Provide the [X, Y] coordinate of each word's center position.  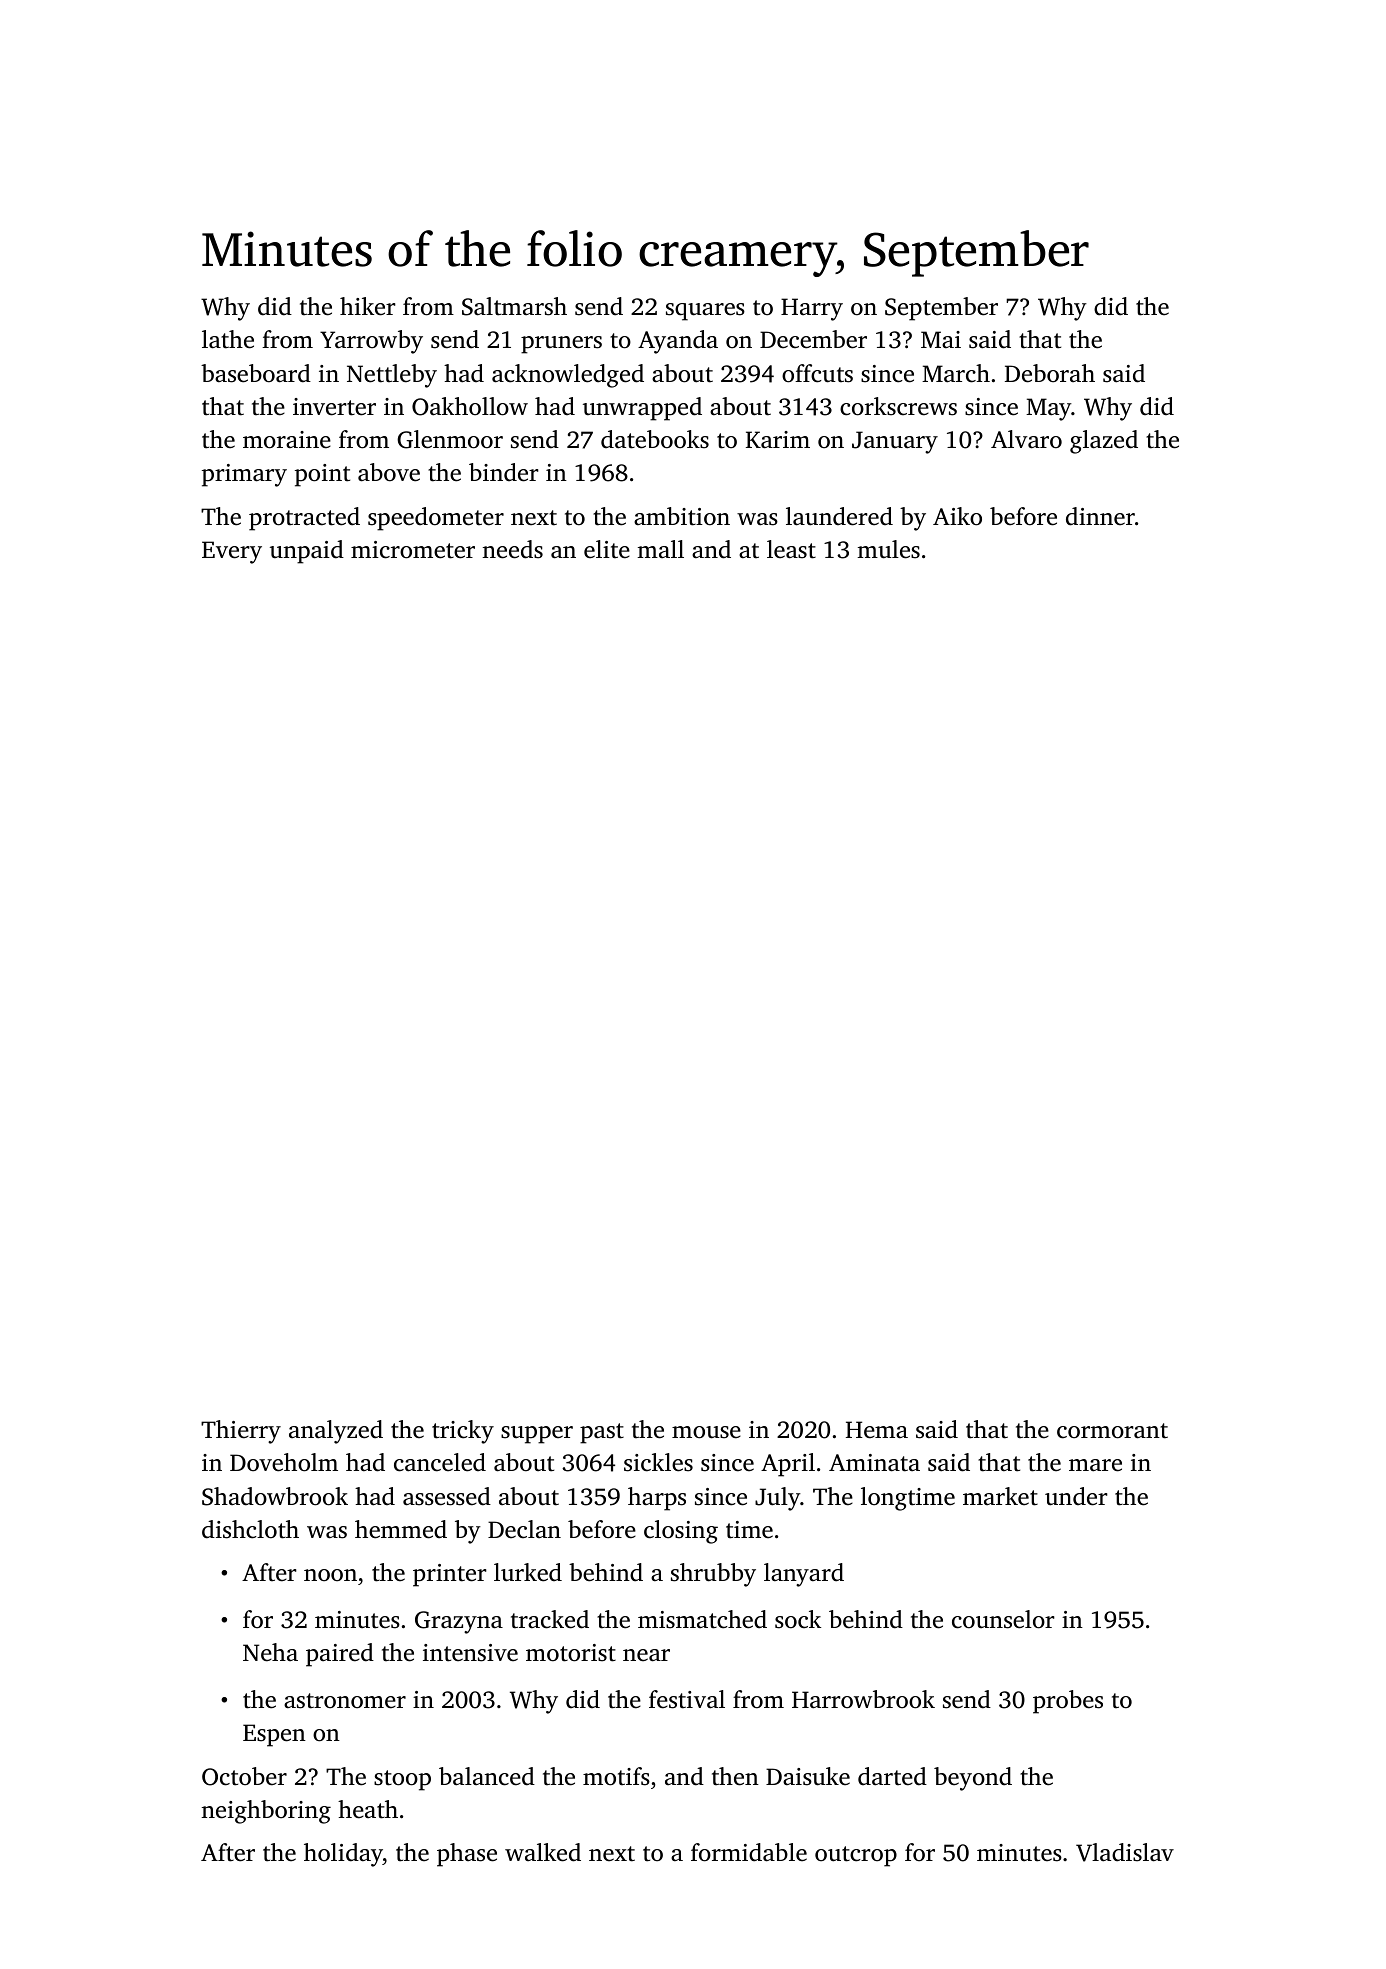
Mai [941, 339]
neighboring [266, 1812]
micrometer [413, 550]
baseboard [256, 373]
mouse [706, 1432]
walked [543, 1852]
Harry [812, 309]
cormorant [1112, 1431]
